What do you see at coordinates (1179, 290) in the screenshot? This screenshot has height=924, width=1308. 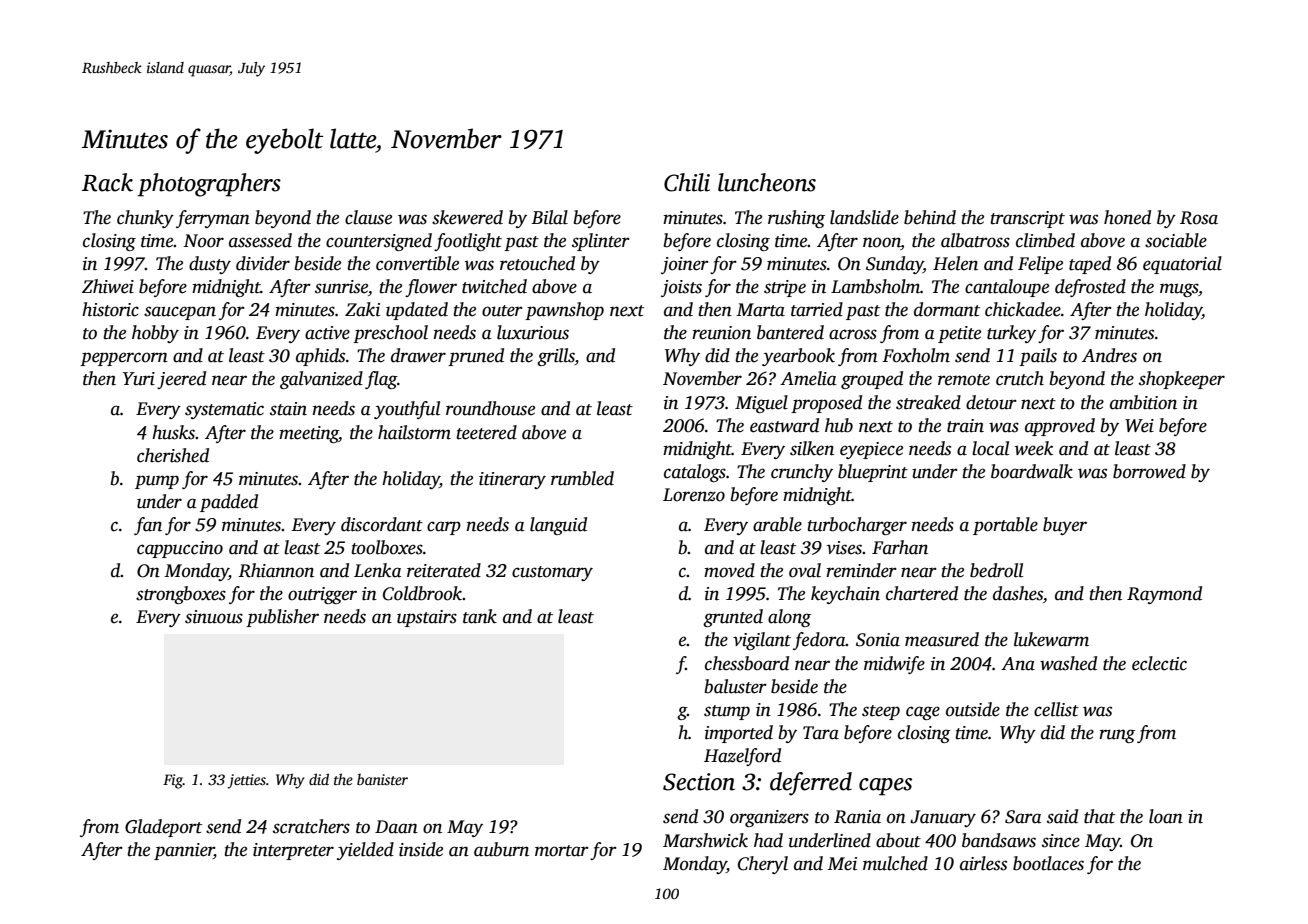 I see `mugs` at bounding box center [1179, 290].
